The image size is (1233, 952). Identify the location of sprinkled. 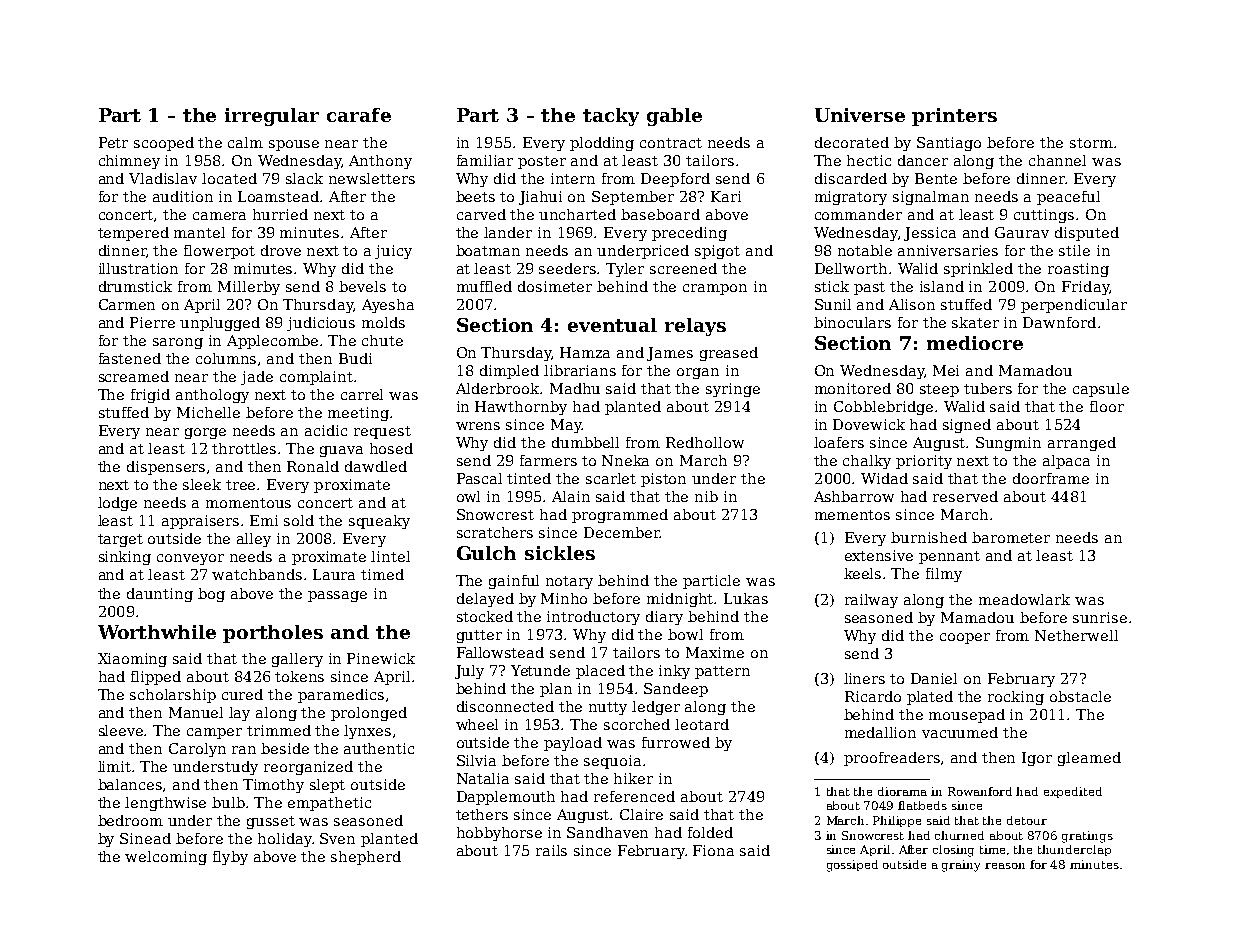
(978, 270).
